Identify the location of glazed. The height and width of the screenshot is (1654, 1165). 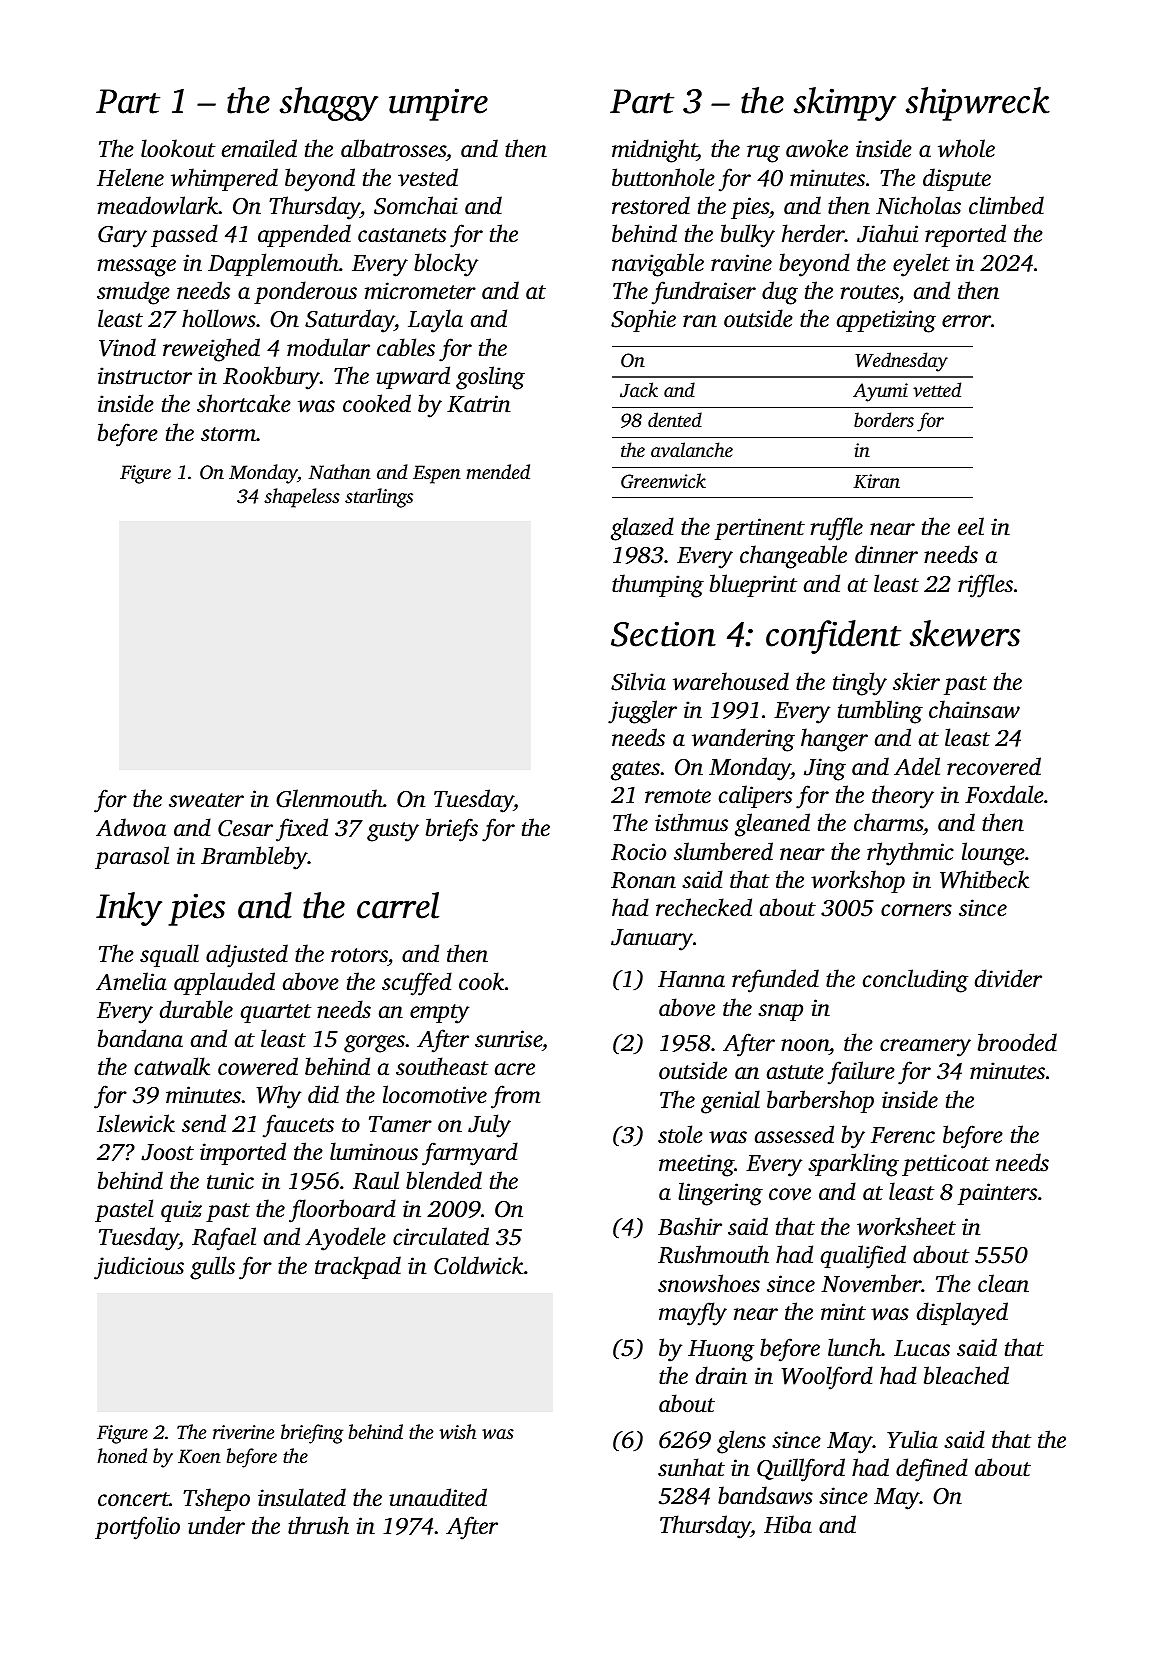
(642, 529).
